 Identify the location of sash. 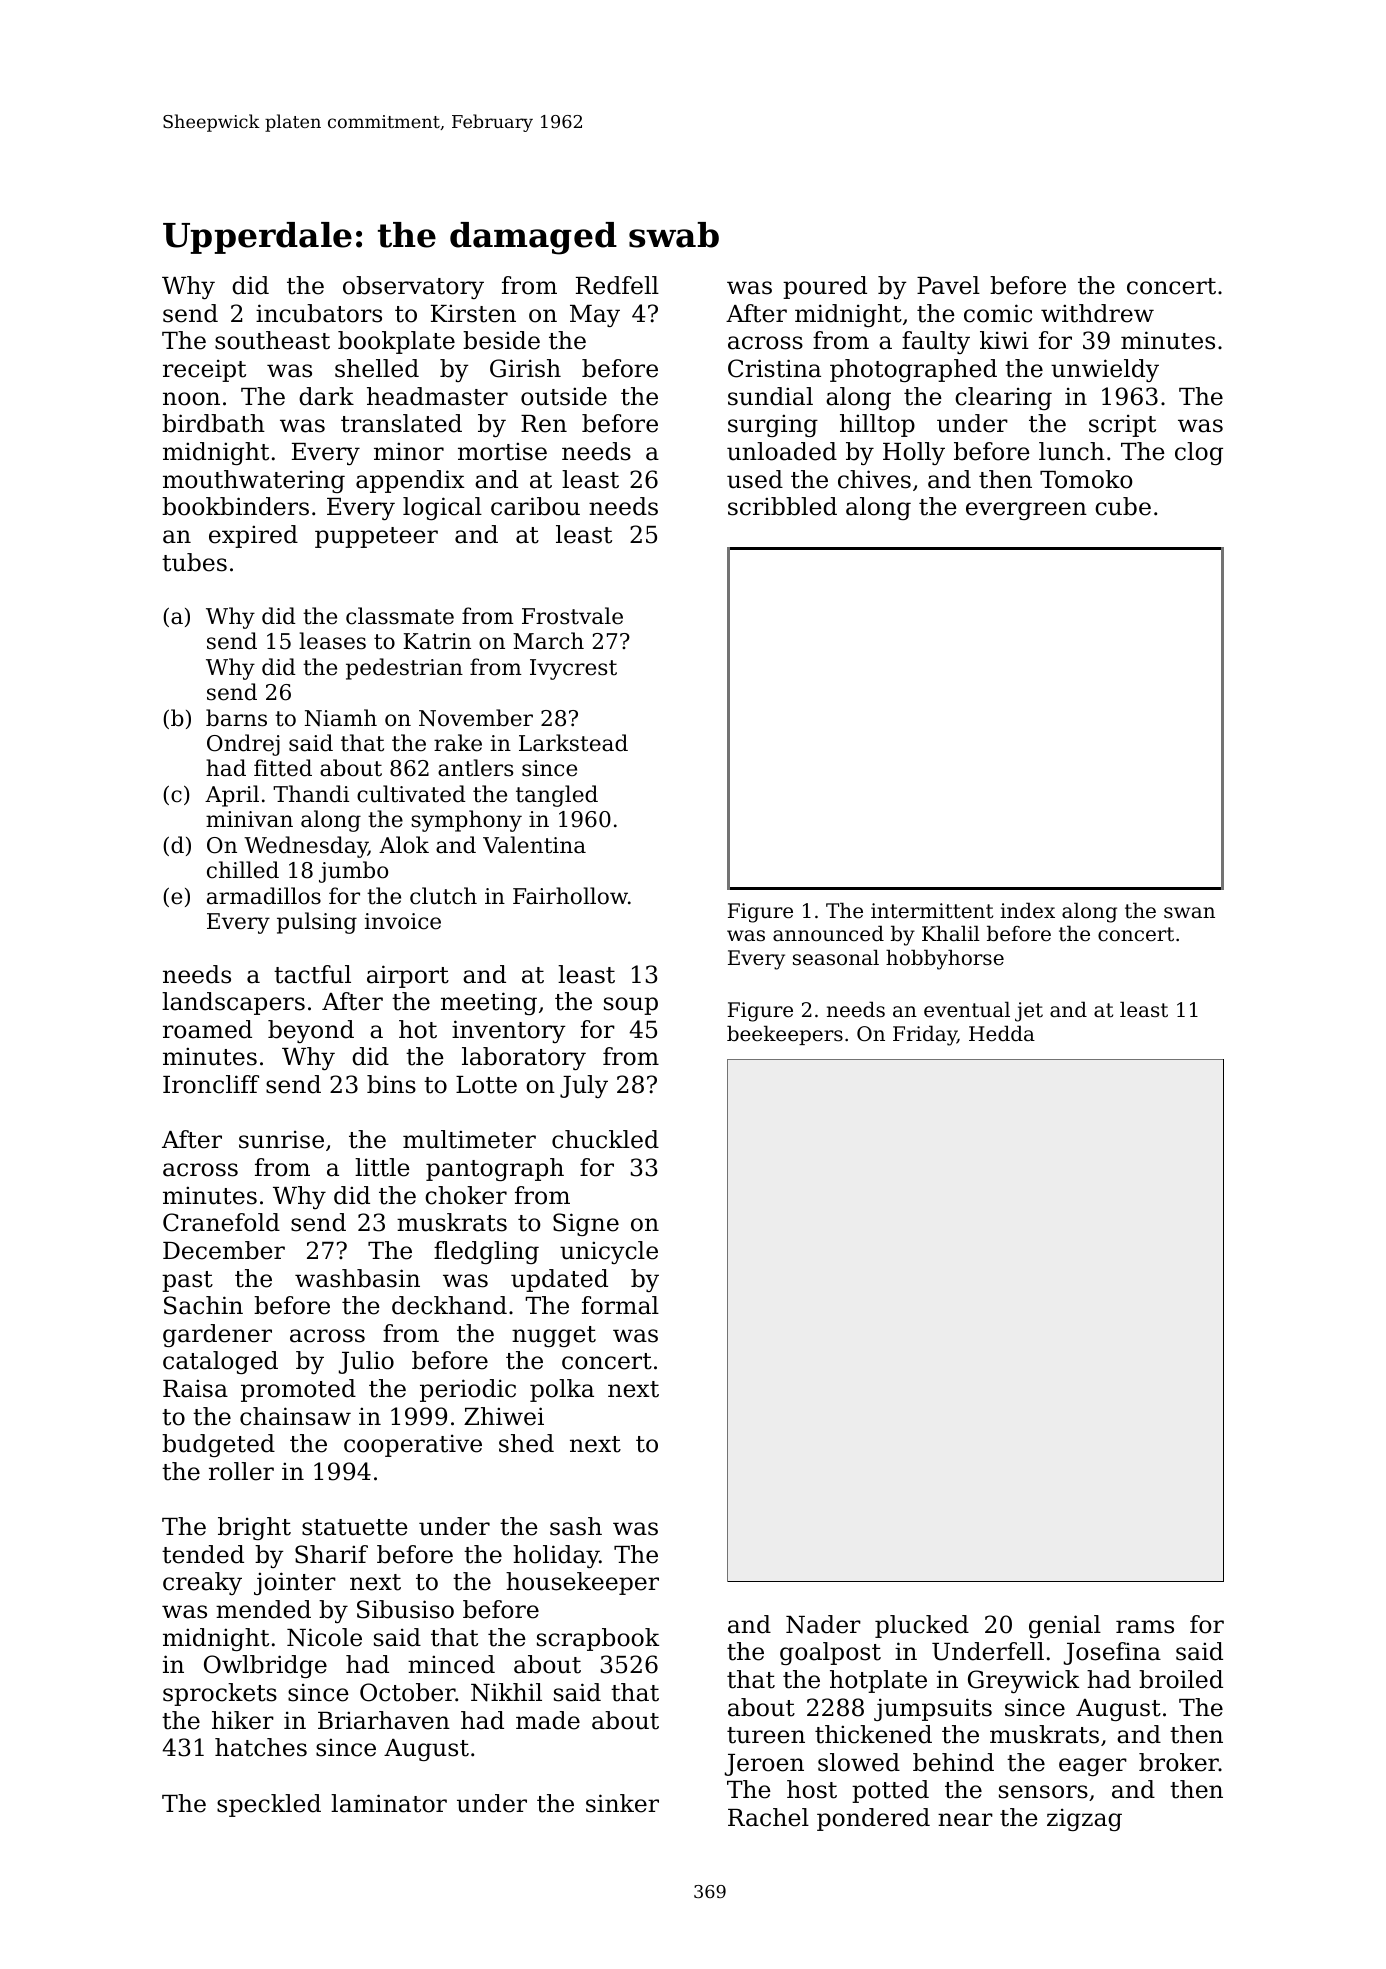
(576, 1526).
